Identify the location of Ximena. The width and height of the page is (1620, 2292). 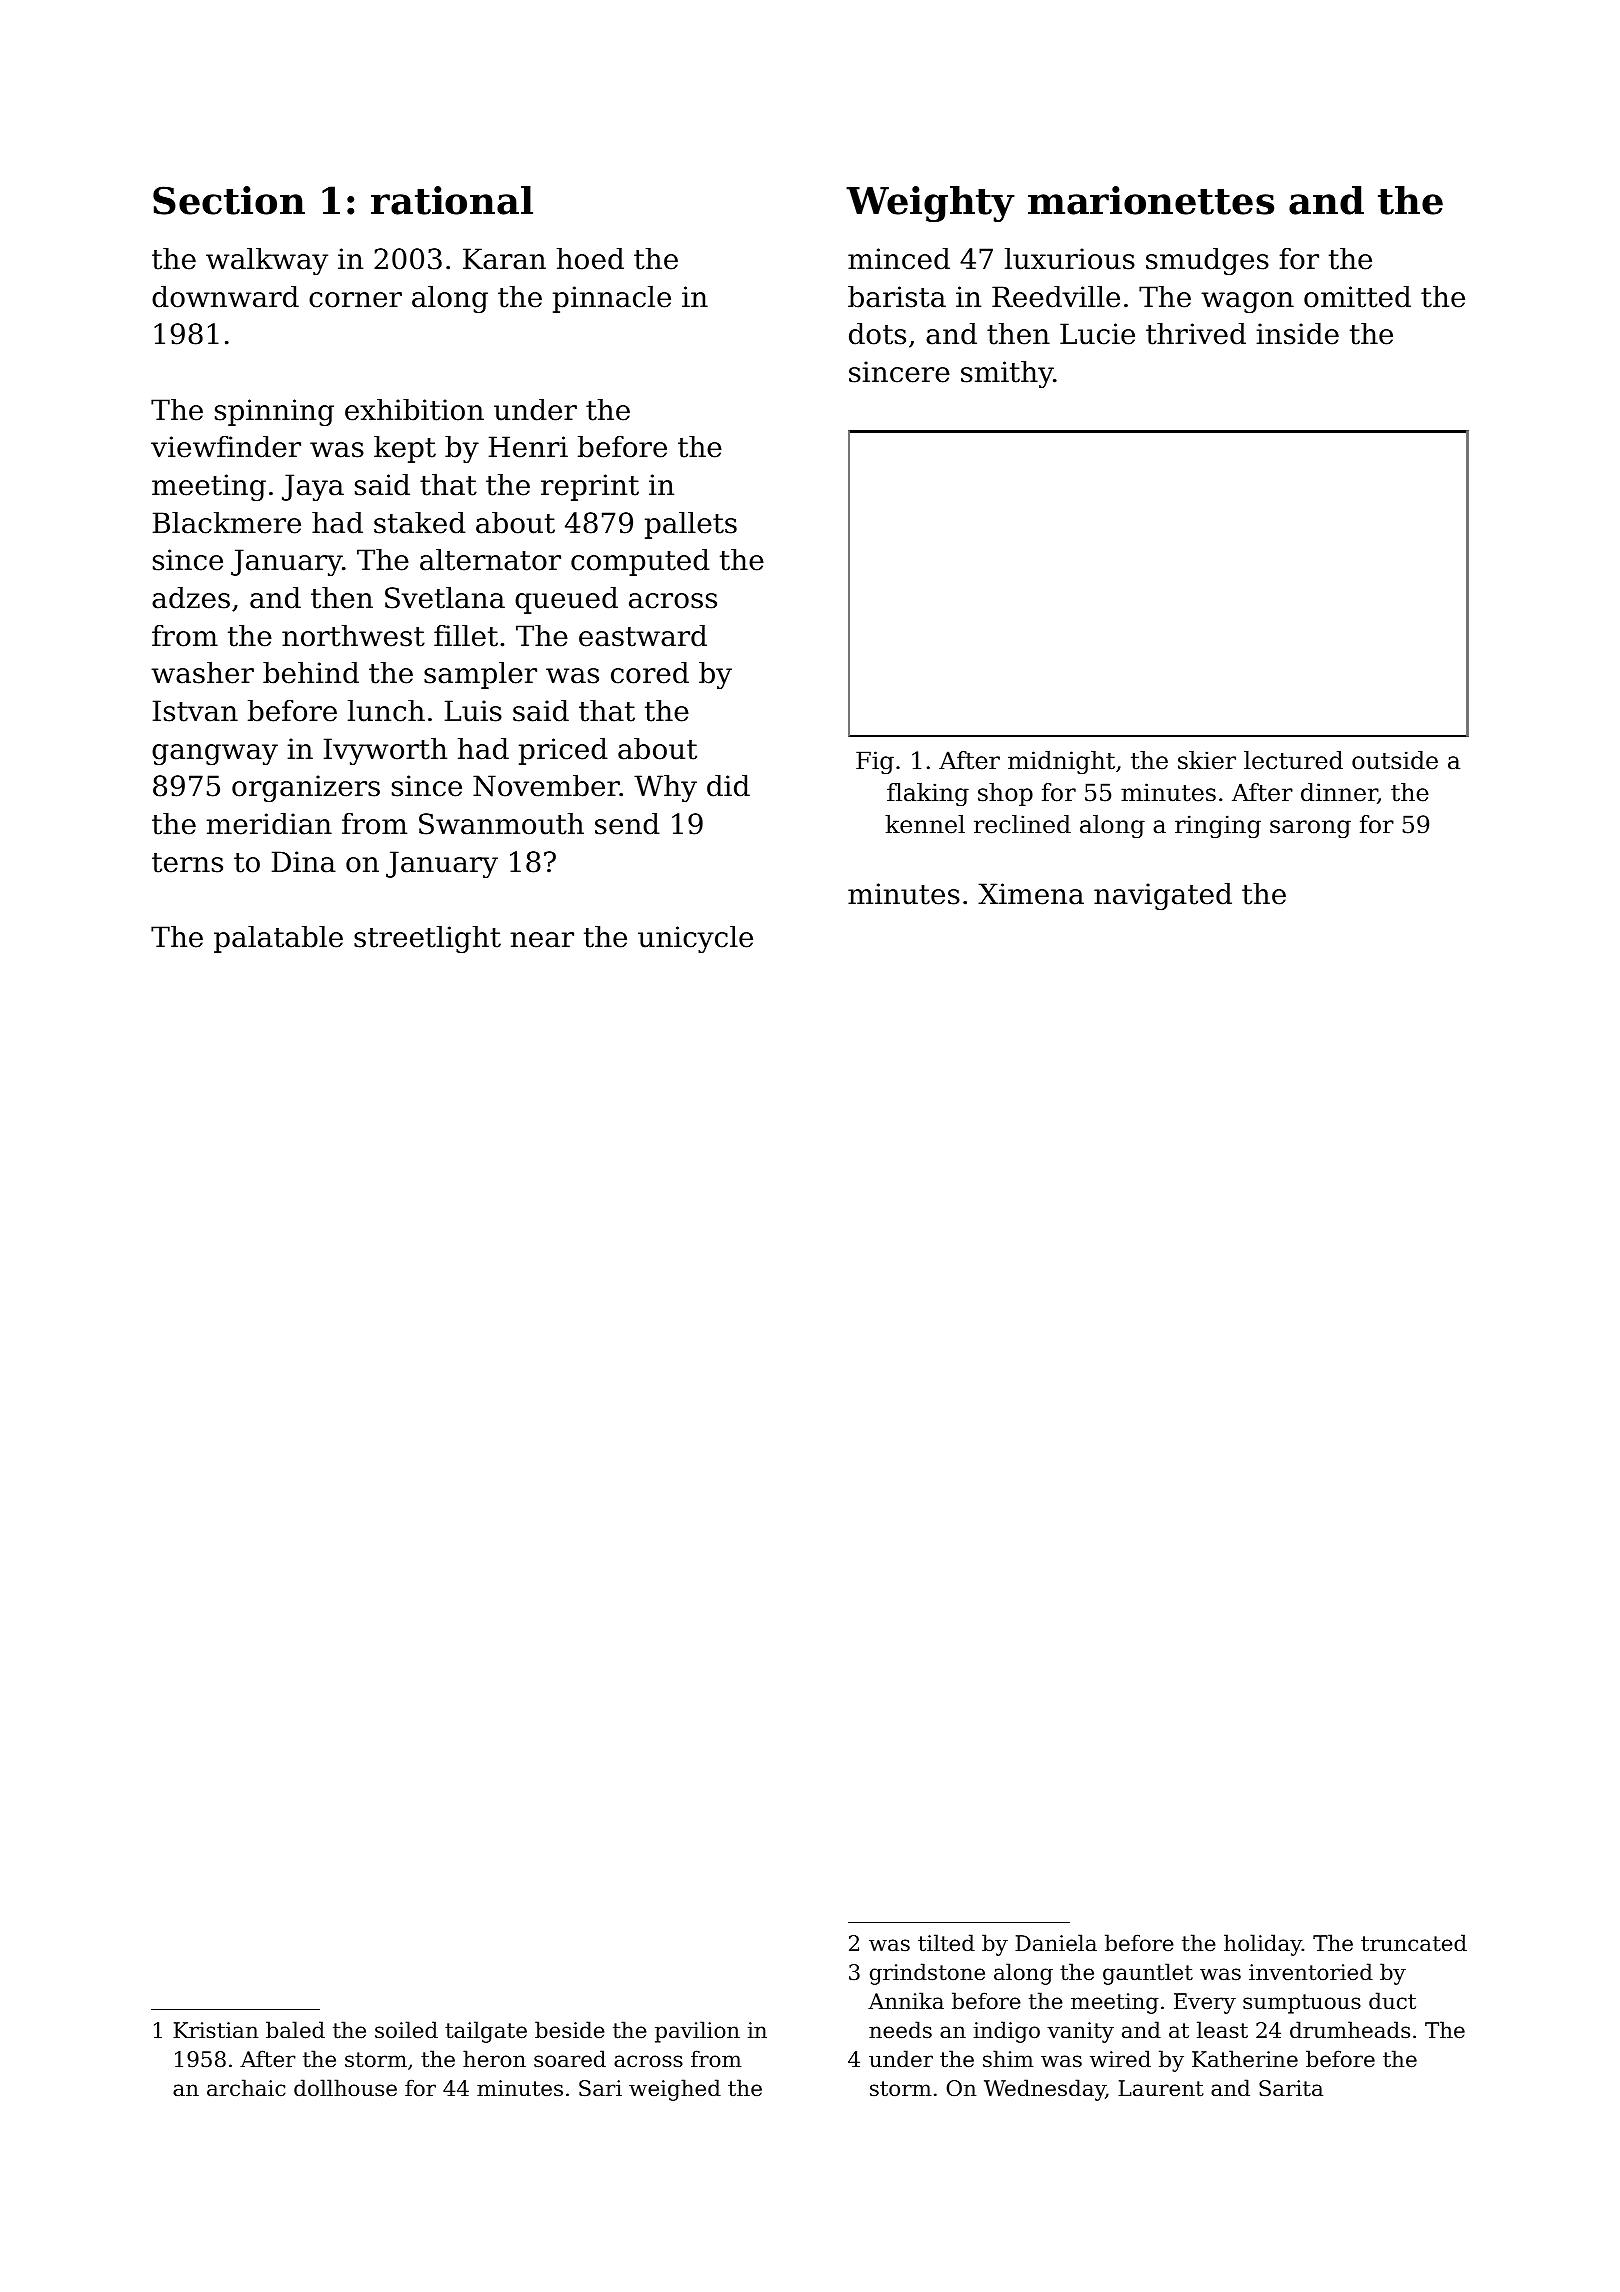
(1031, 894).
